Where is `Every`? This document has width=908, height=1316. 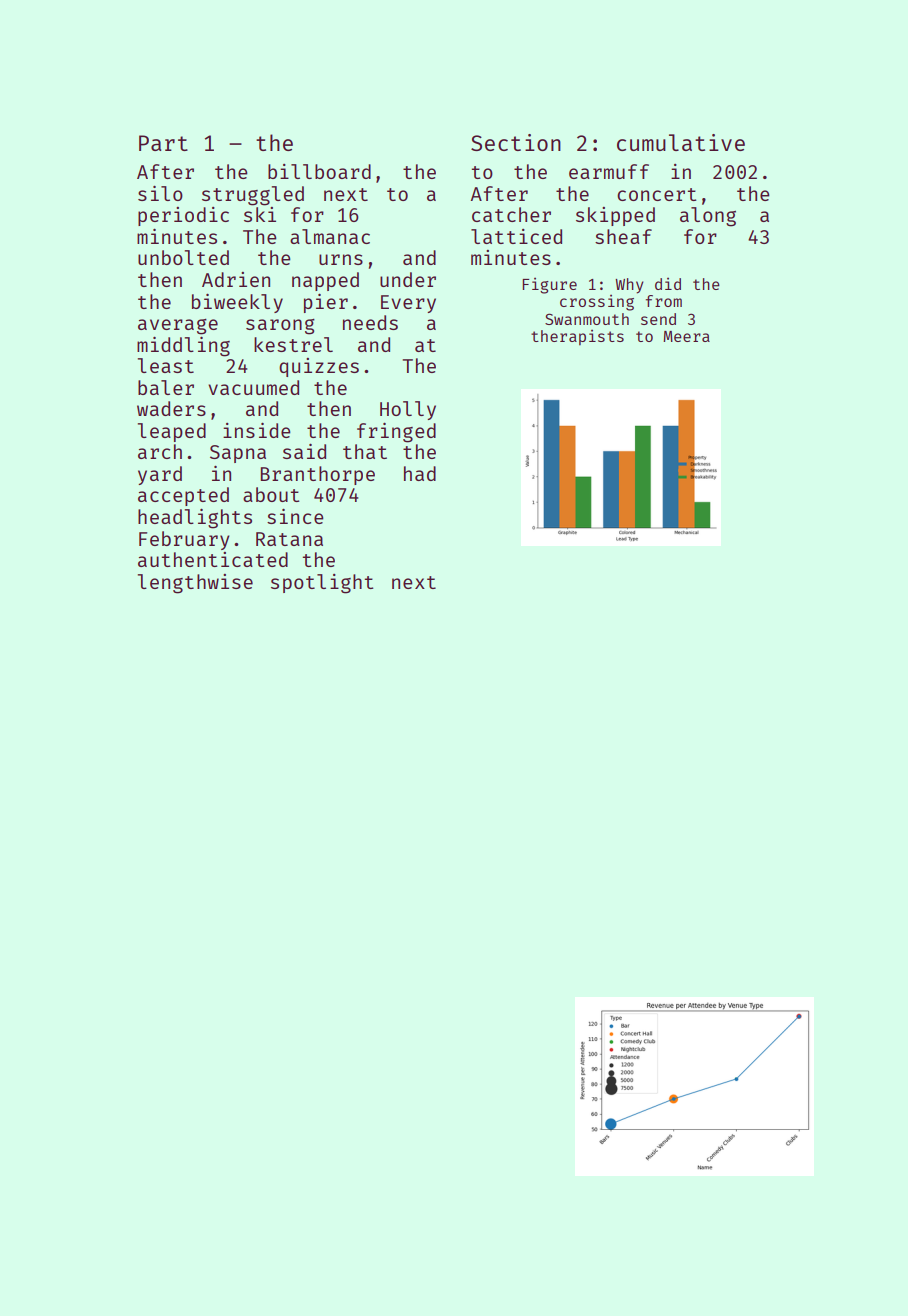
Every is located at coordinates (408, 304).
